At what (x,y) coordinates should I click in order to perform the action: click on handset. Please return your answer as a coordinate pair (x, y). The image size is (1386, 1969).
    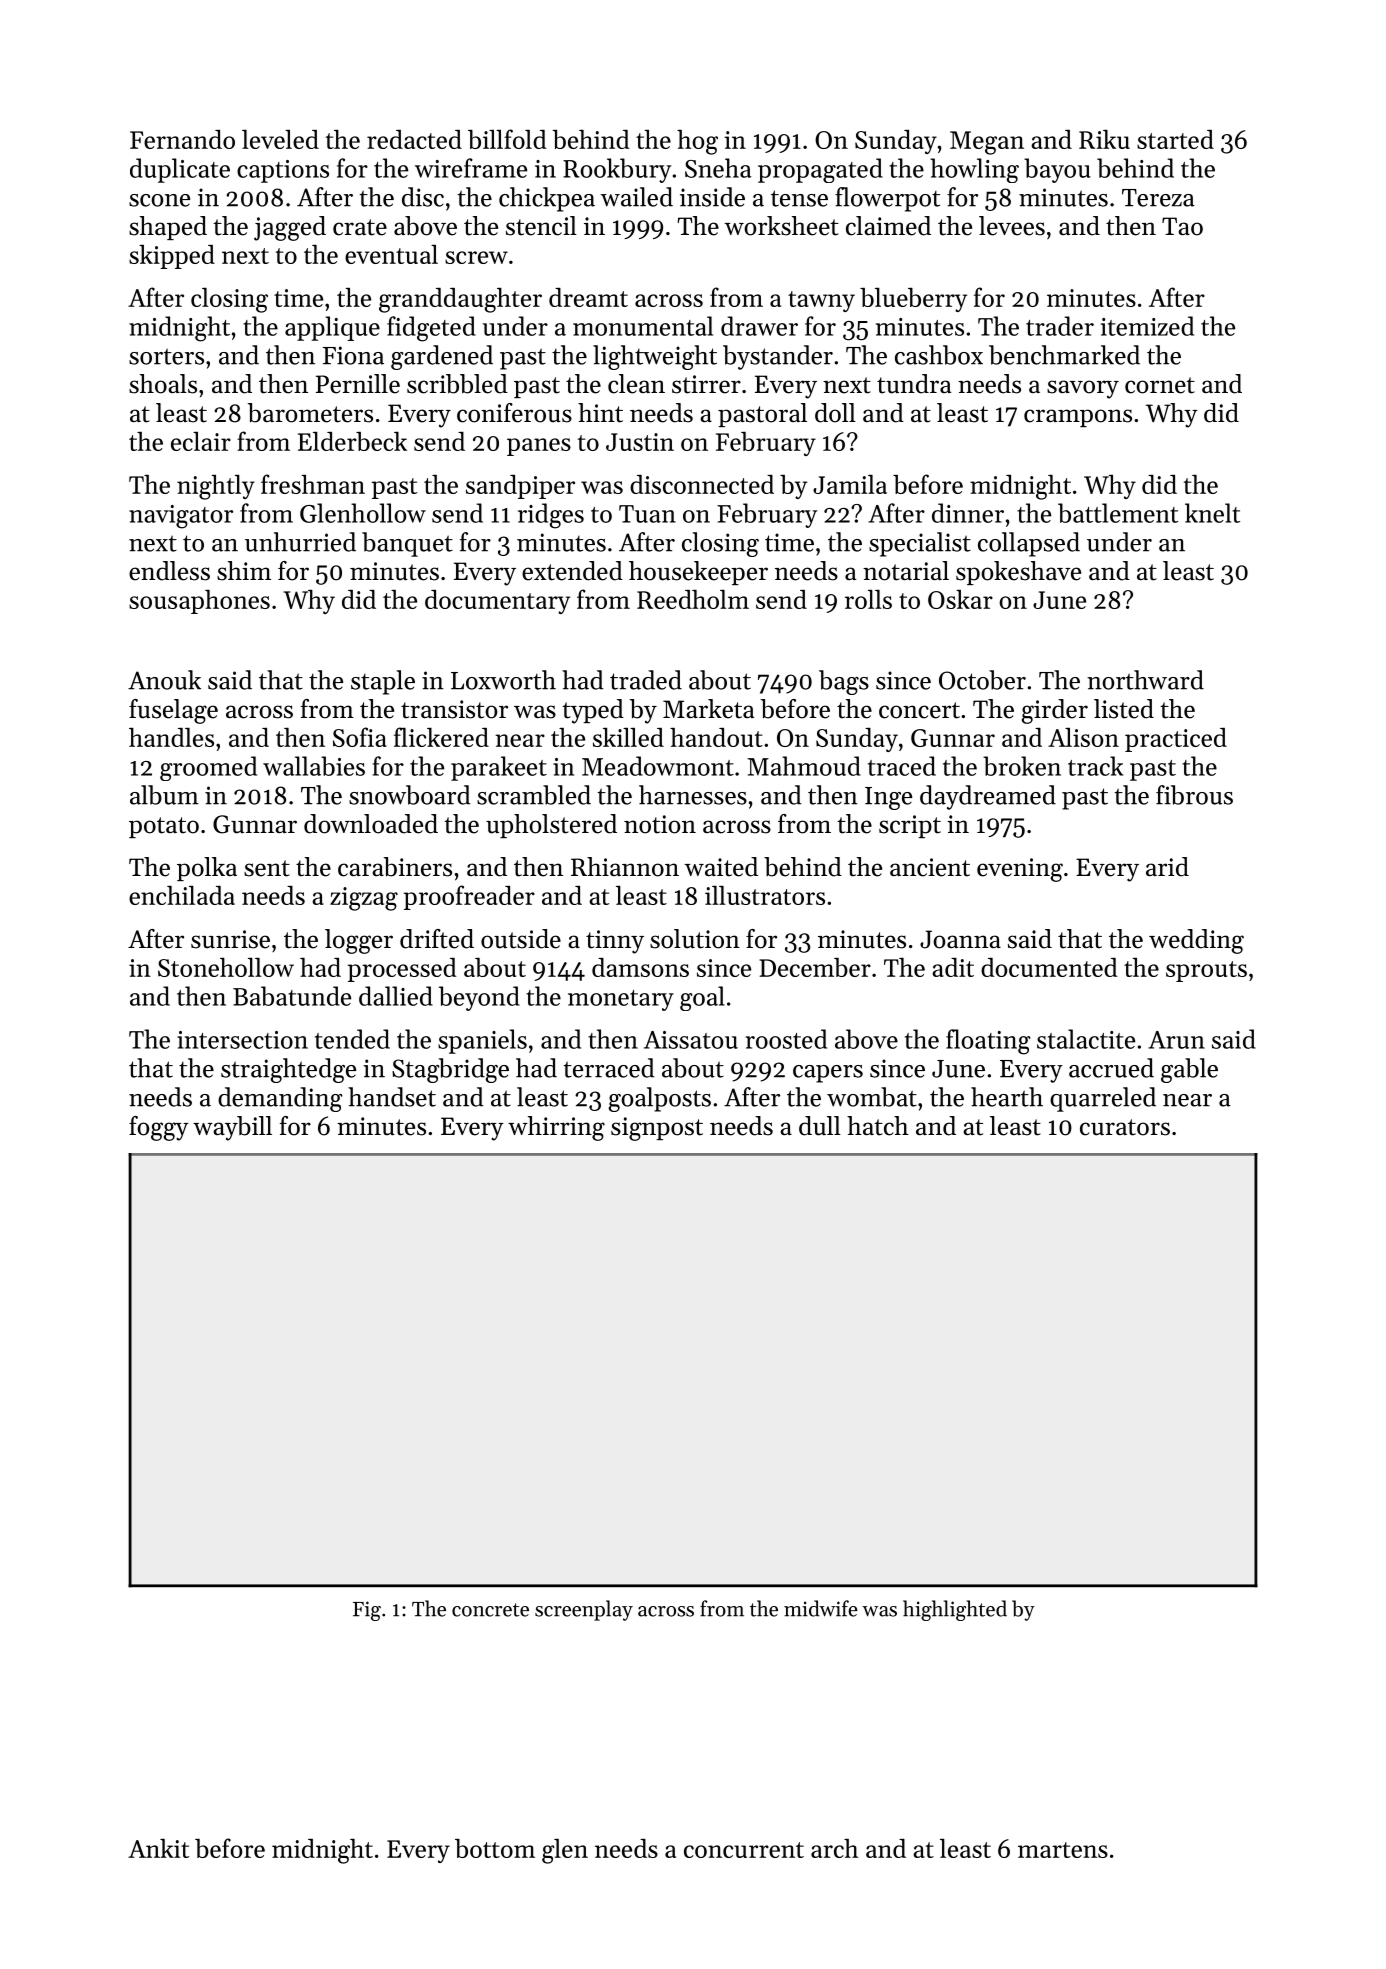
    Looking at the image, I should click on (392, 1097).
